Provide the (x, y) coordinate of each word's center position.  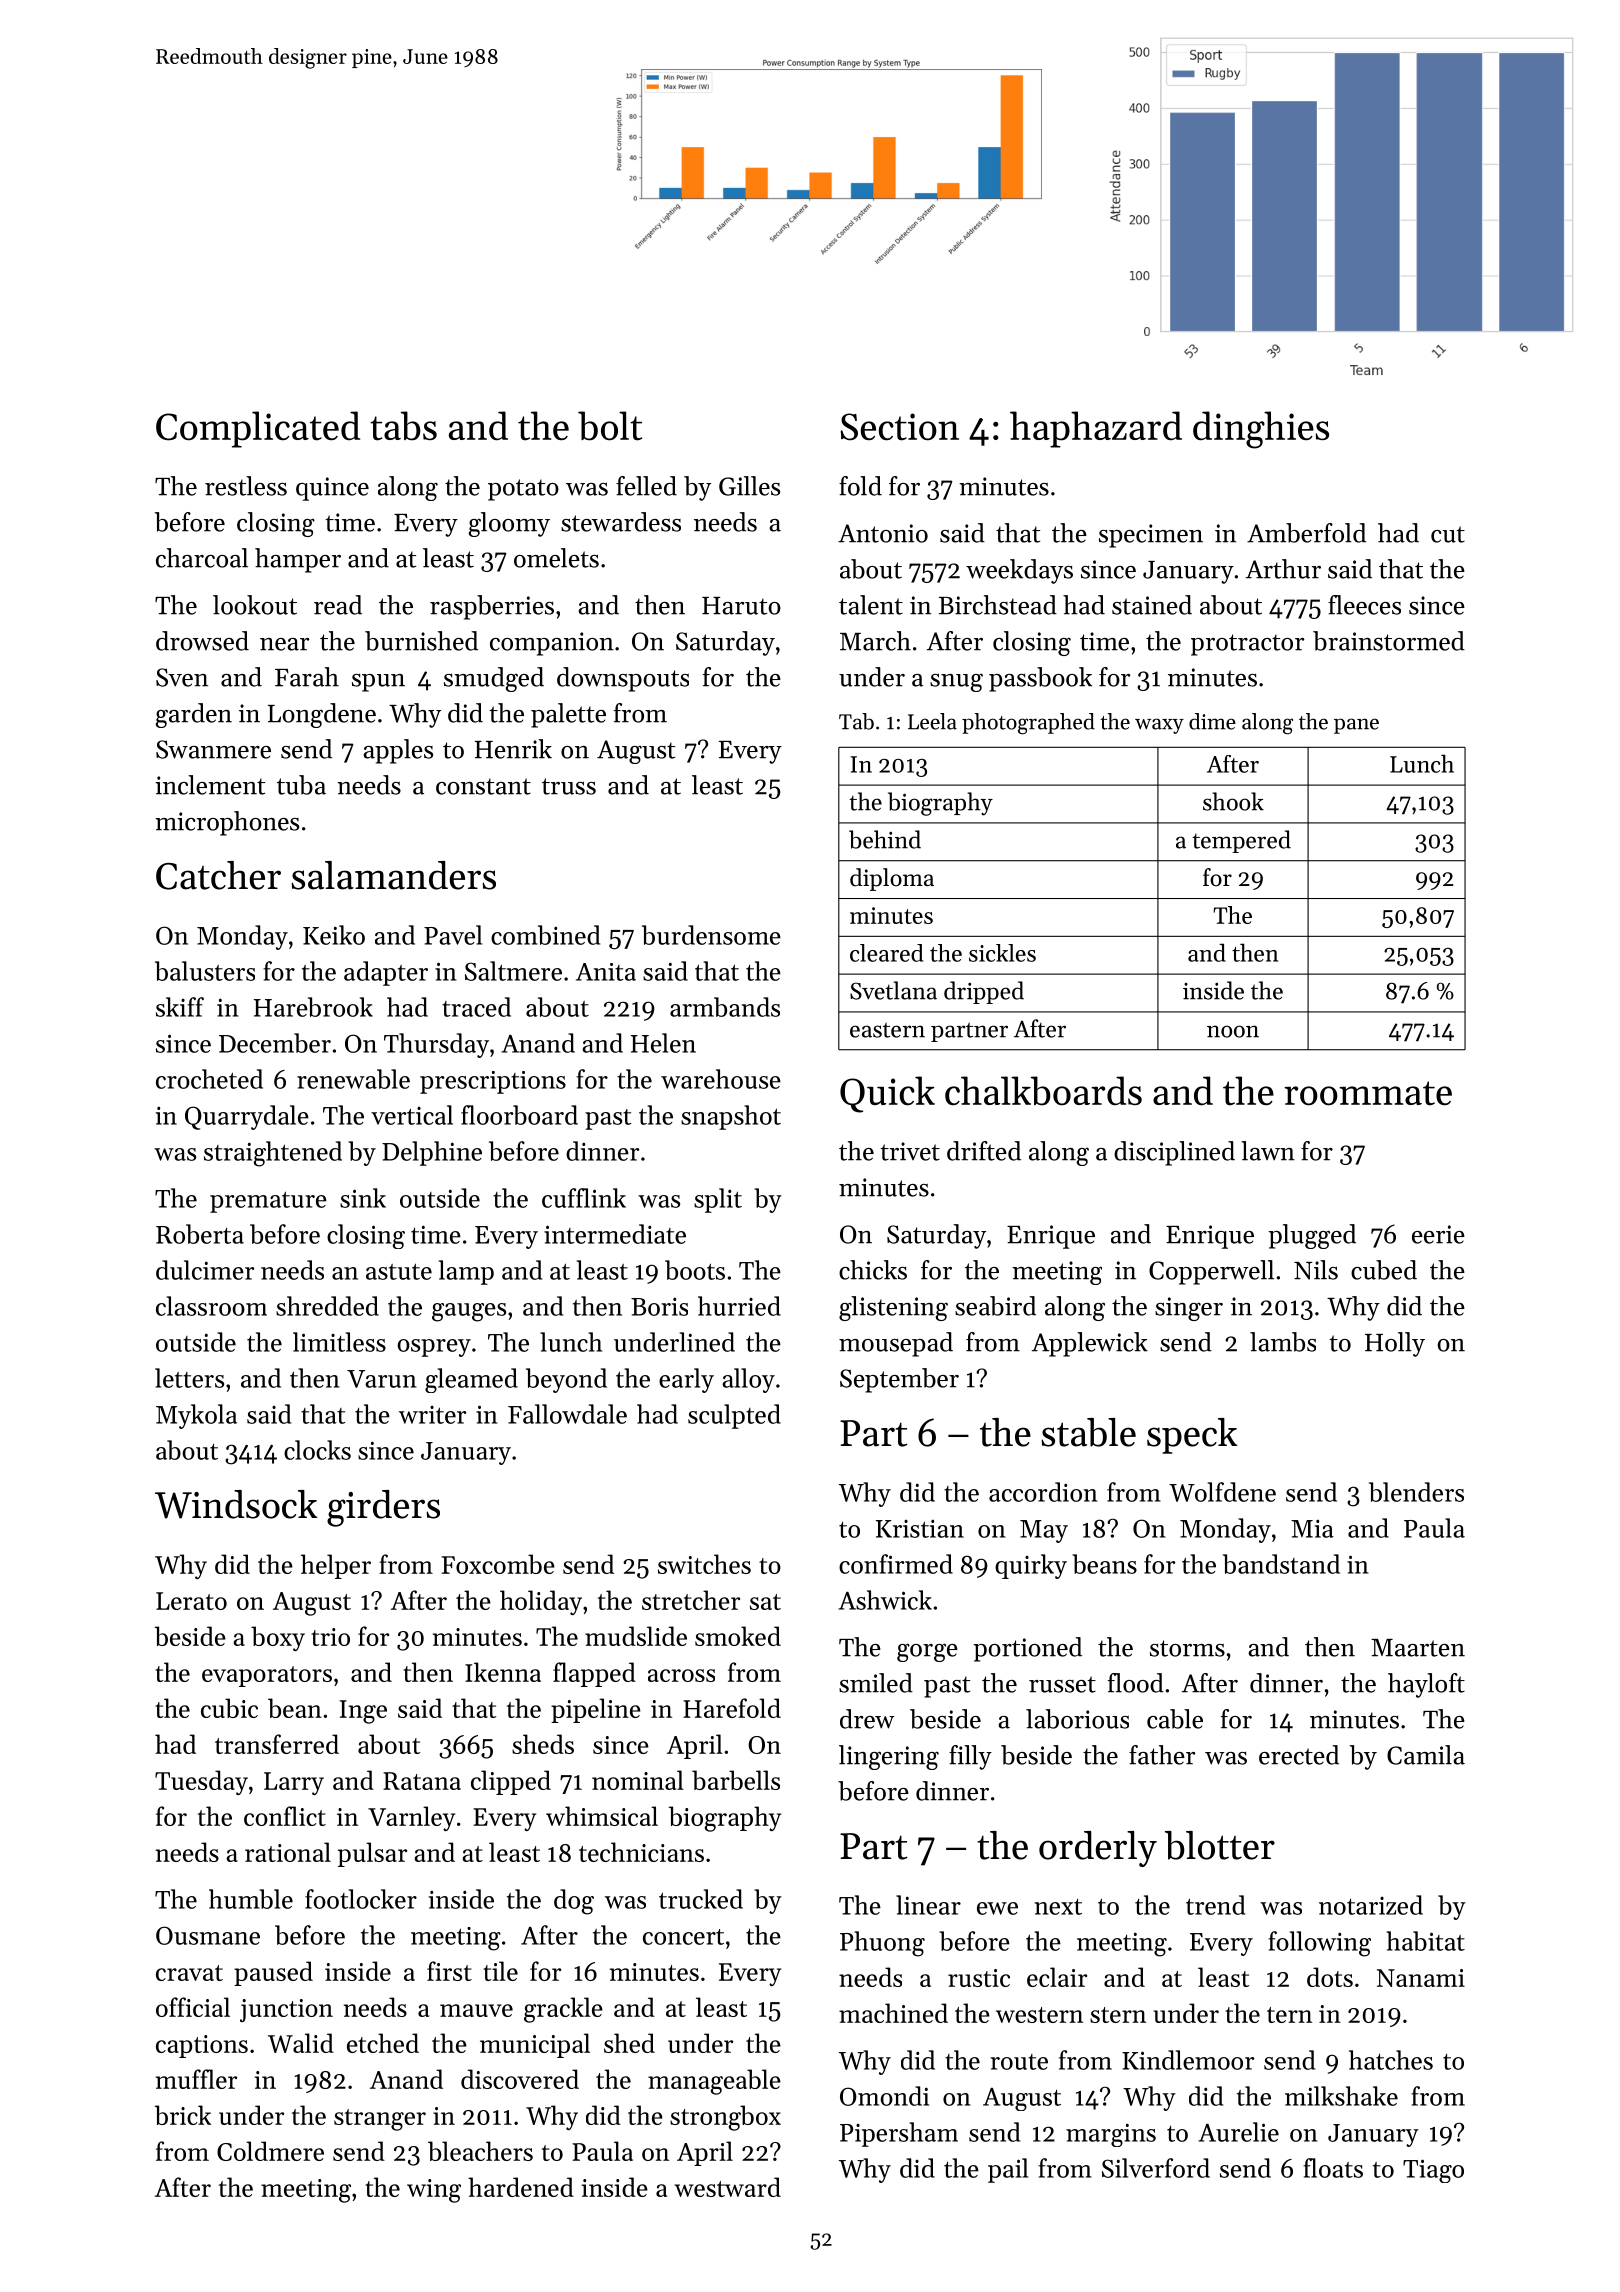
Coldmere (270, 2151)
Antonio (883, 533)
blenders (1416, 1492)
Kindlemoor (1188, 2060)
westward (727, 2187)
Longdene (322, 715)
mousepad (896, 1344)
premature (268, 1202)
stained (1152, 605)
